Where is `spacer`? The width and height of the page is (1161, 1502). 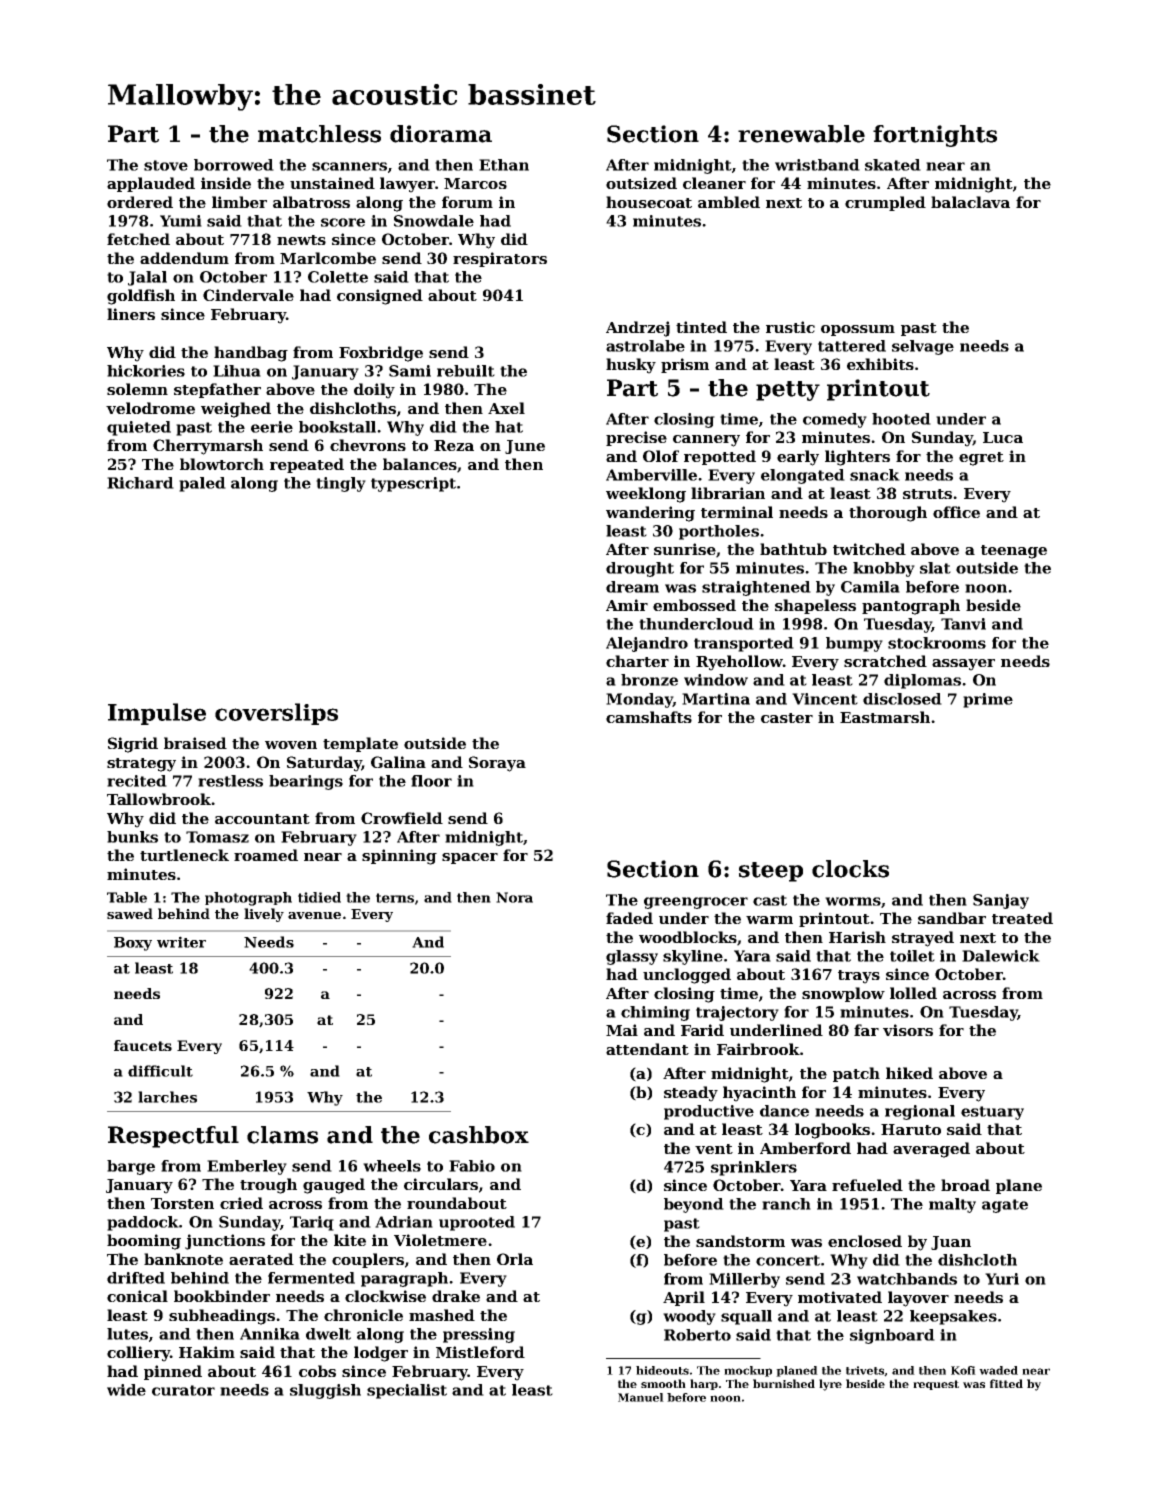 spacer is located at coordinates (470, 858).
